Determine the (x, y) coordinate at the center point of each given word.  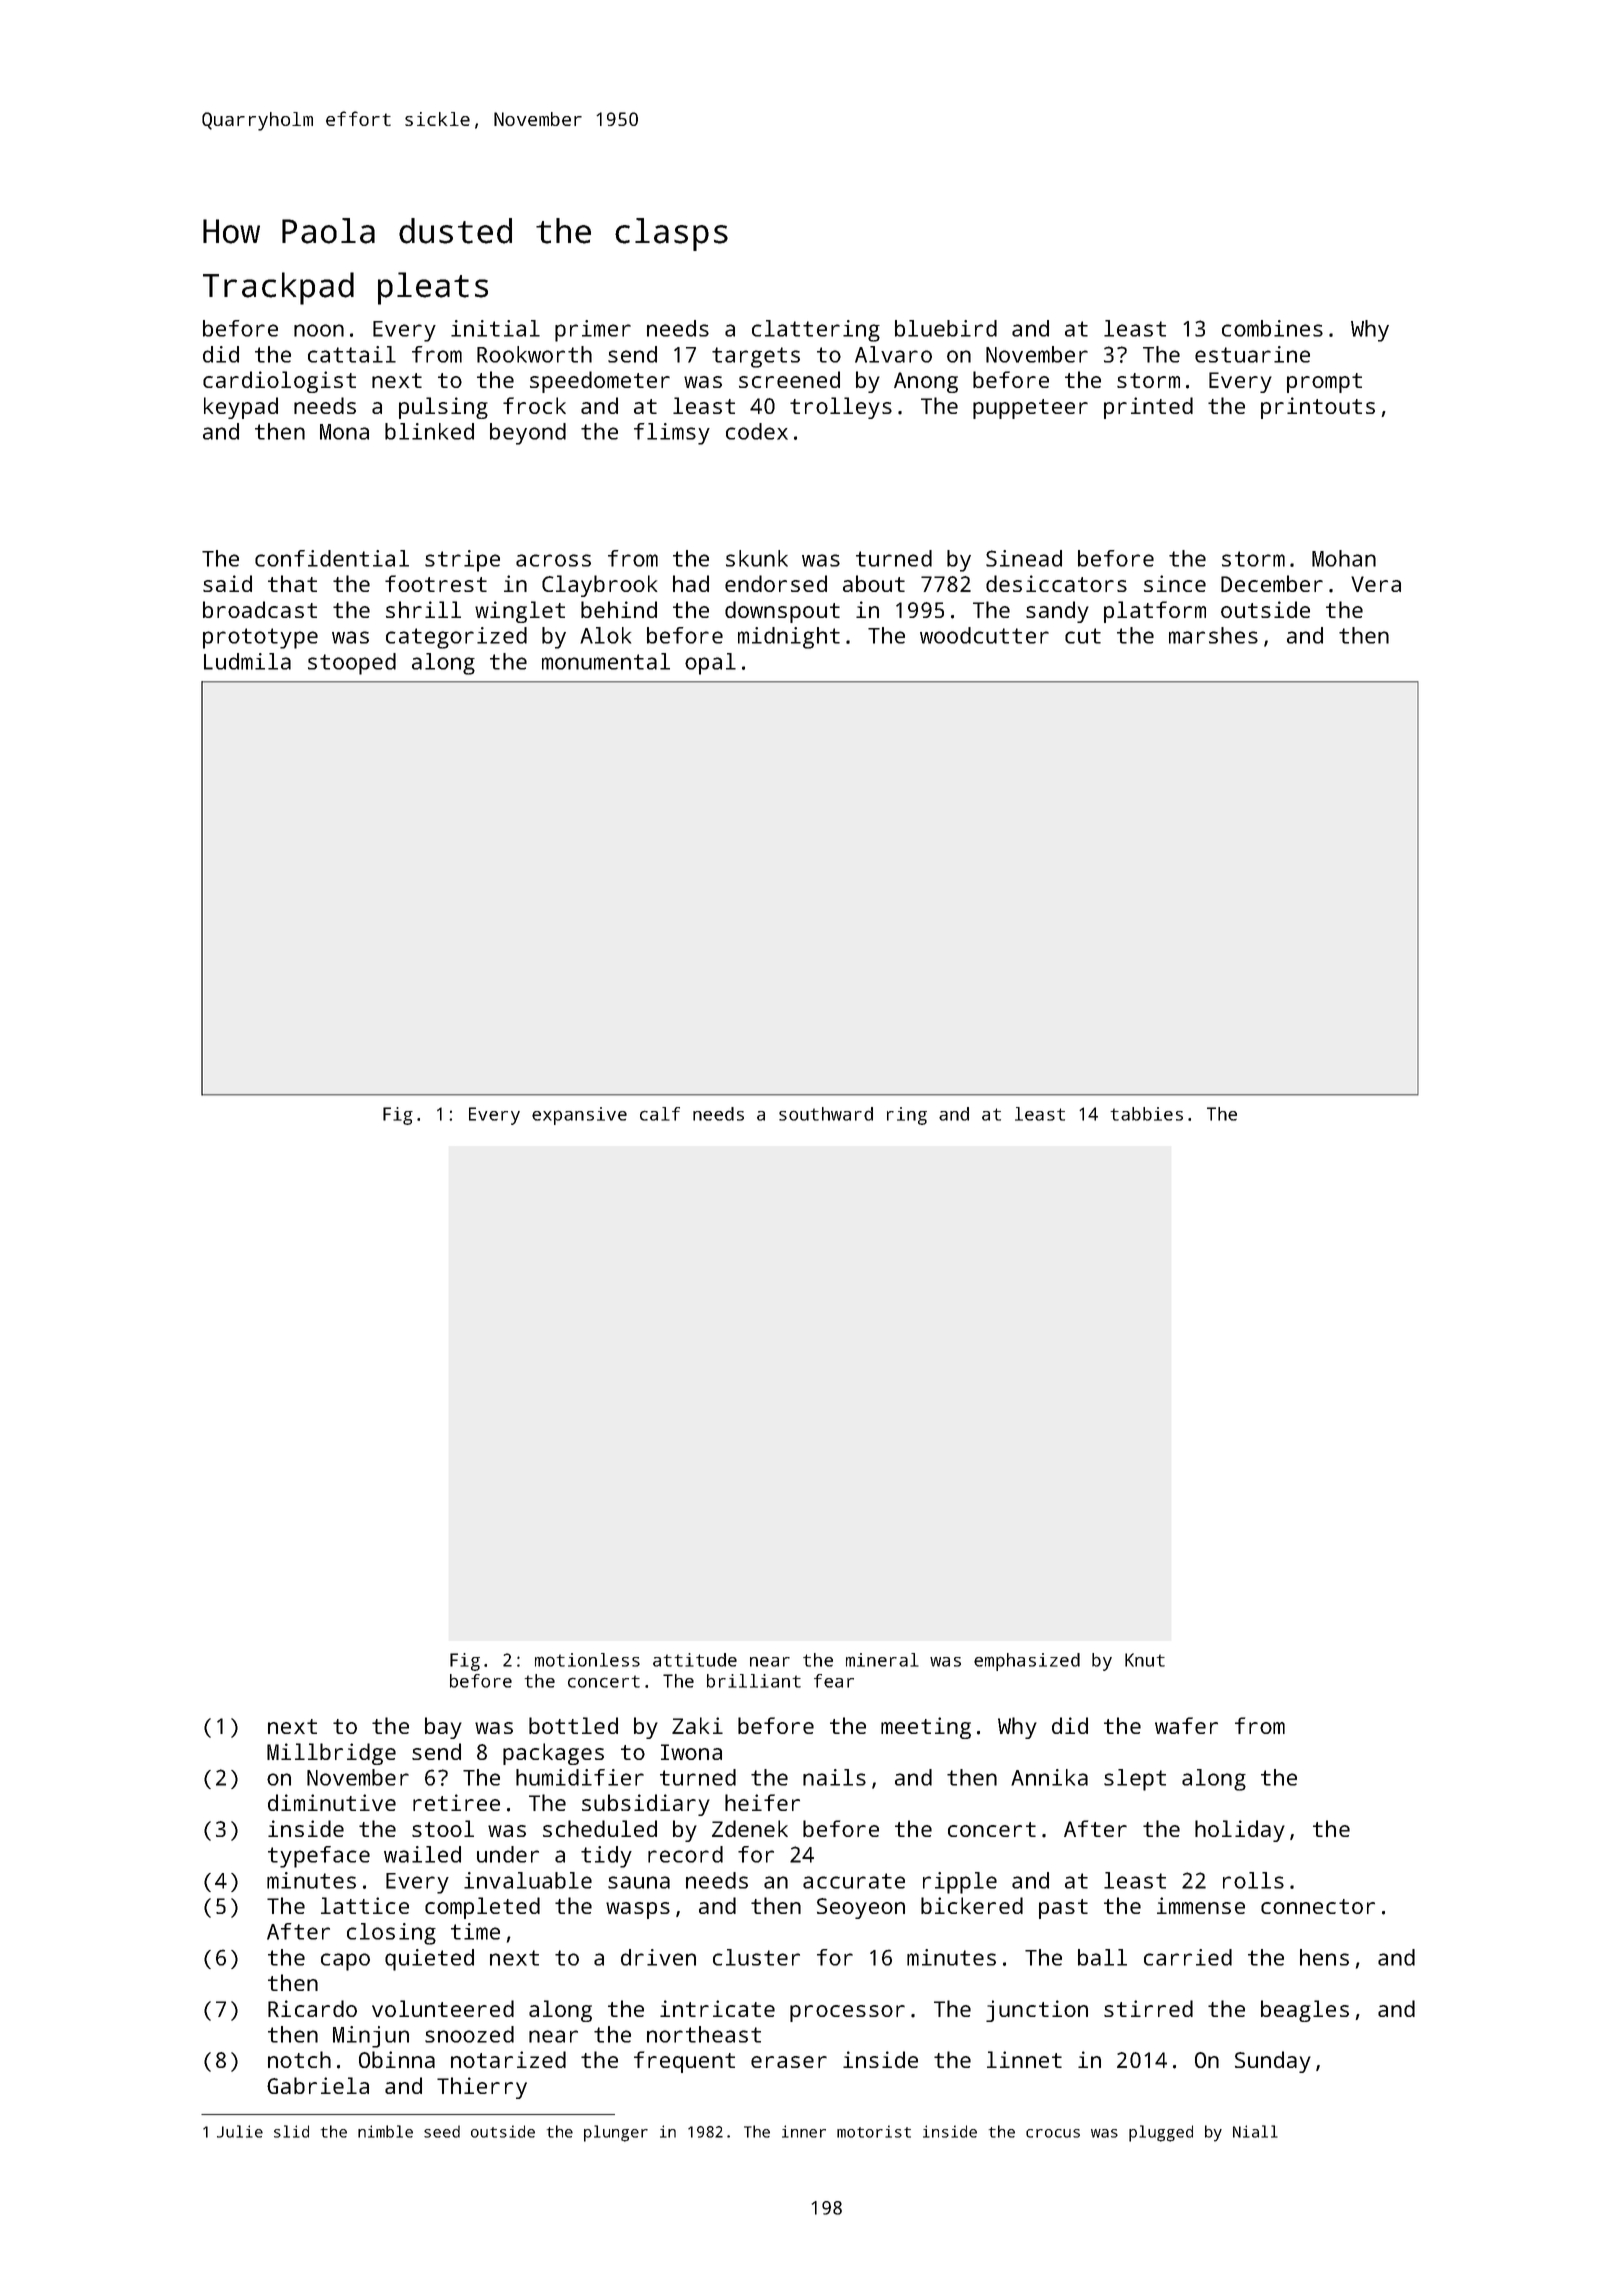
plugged (1161, 2133)
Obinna (397, 2059)
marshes (1213, 635)
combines (1272, 328)
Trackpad (278, 288)
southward (826, 1114)
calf (660, 1114)
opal (710, 664)
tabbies (1146, 1114)
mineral (882, 1660)
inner (804, 2131)
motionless (587, 1660)
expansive (579, 1116)
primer (593, 331)
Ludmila (247, 661)
